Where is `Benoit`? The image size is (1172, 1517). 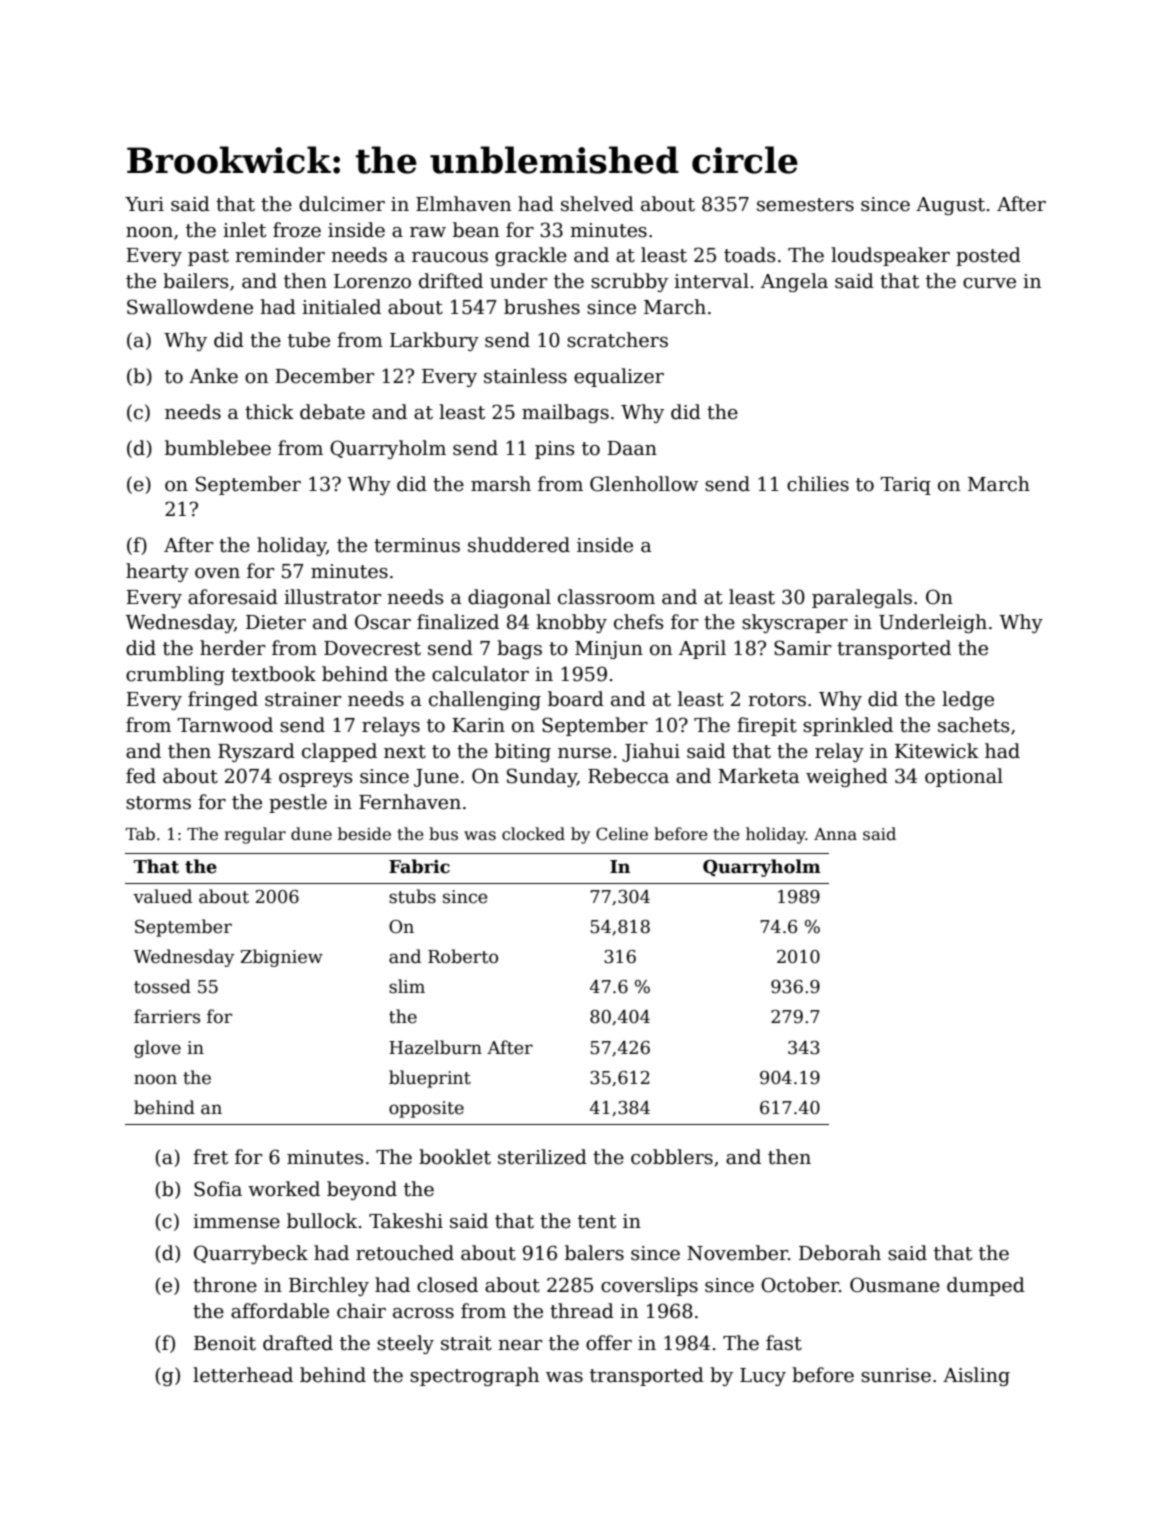
Benoit is located at coordinates (225, 1343).
